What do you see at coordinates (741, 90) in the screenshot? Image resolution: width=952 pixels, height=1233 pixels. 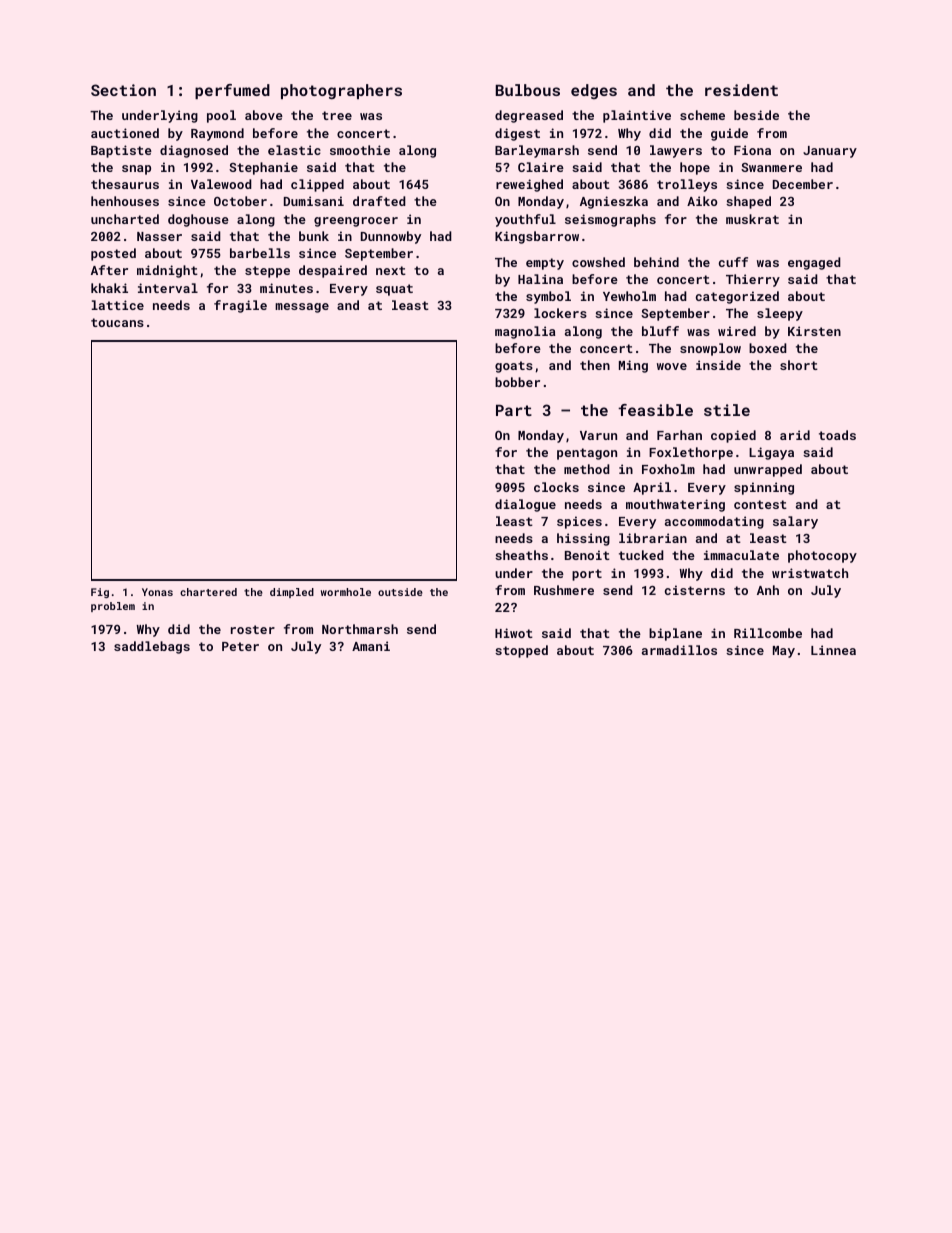 I see `resident` at bounding box center [741, 90].
